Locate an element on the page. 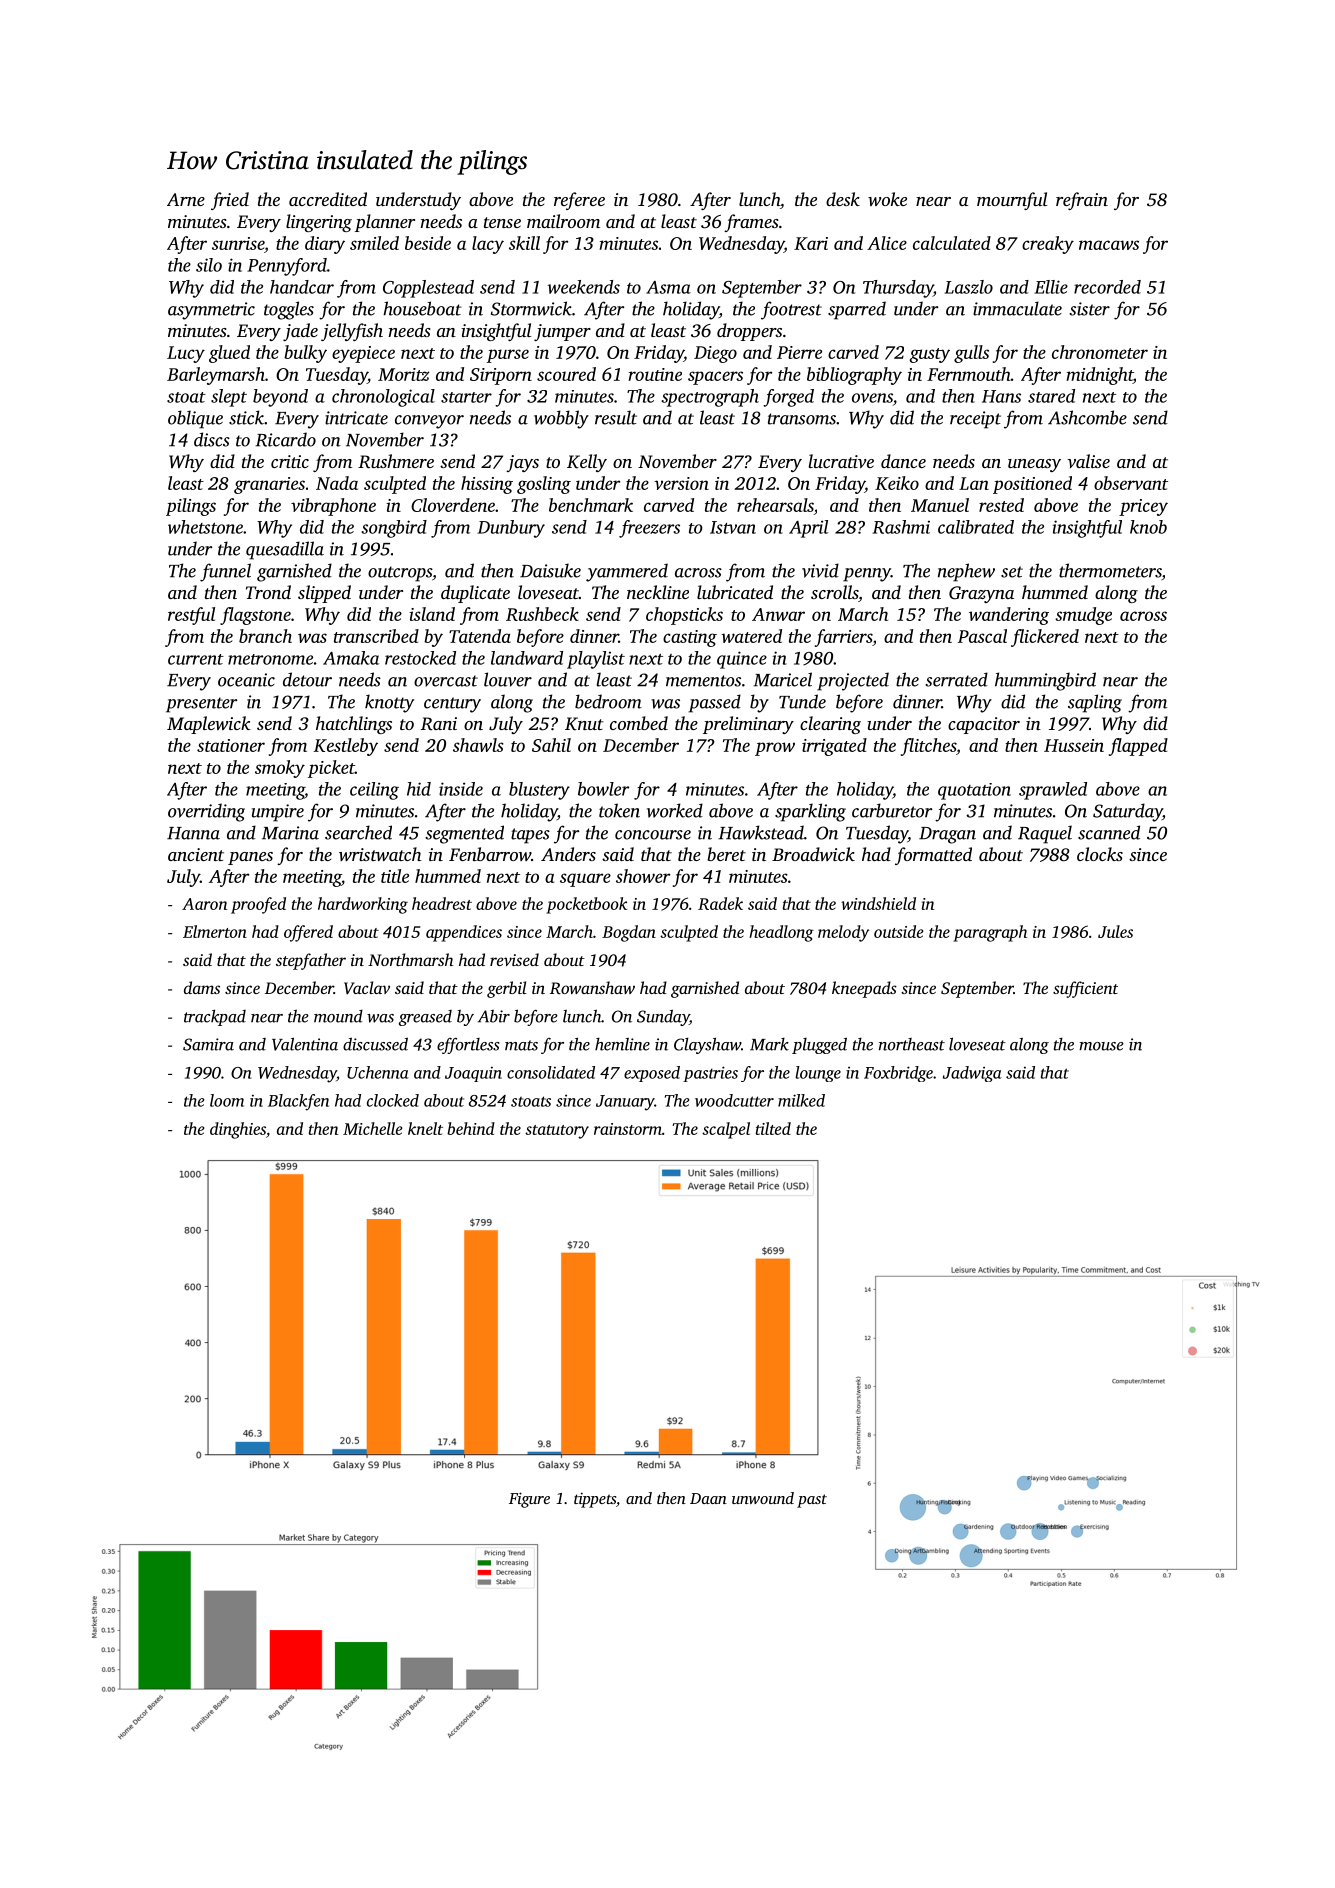 The height and width of the page is (1888, 1335). songbird is located at coordinates (394, 529).
